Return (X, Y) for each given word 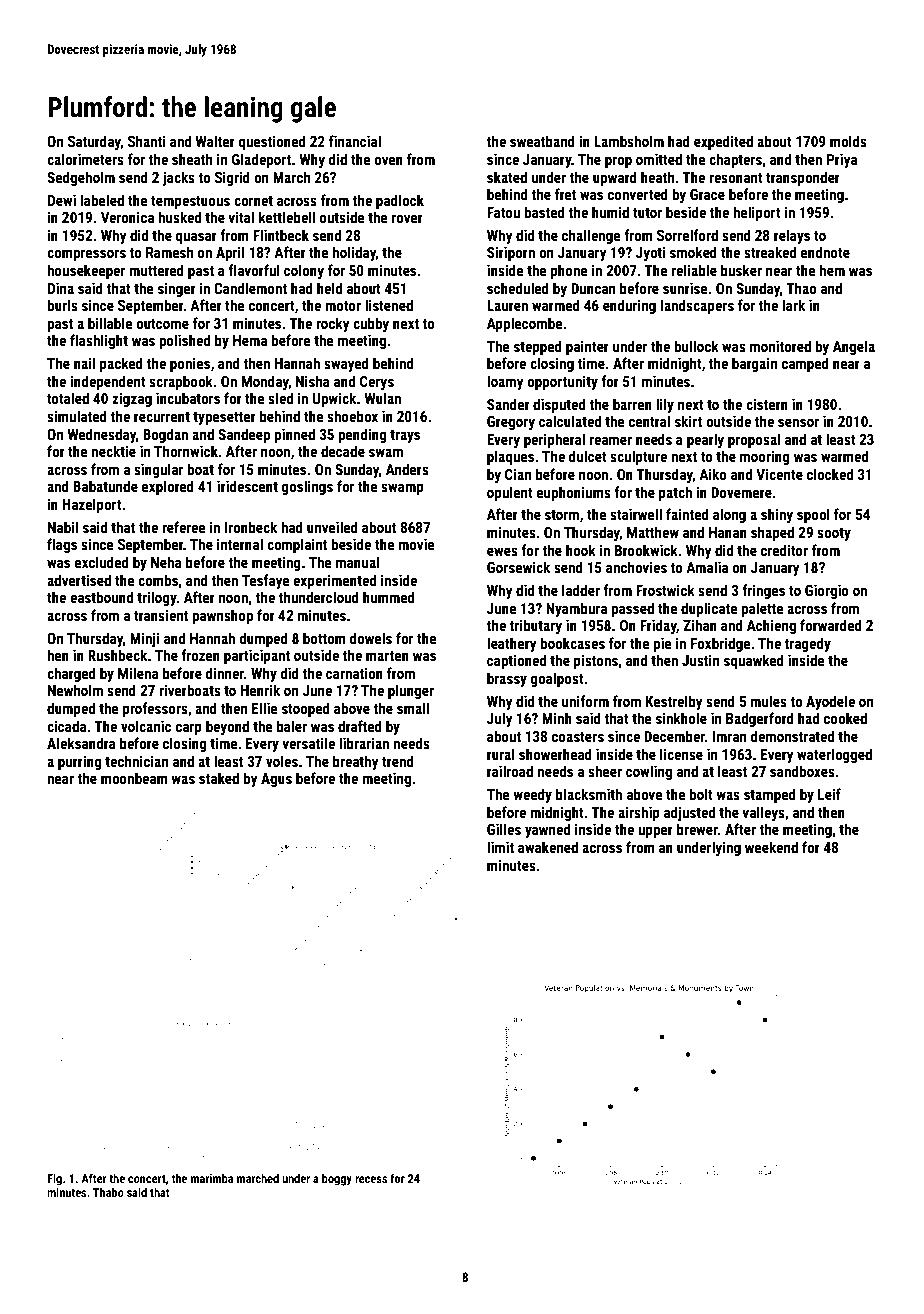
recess (371, 1179)
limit (500, 847)
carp (189, 729)
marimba (212, 1178)
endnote (825, 252)
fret (565, 194)
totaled (68, 398)
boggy (337, 1179)
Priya (842, 160)
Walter (215, 141)
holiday (354, 253)
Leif (829, 794)
